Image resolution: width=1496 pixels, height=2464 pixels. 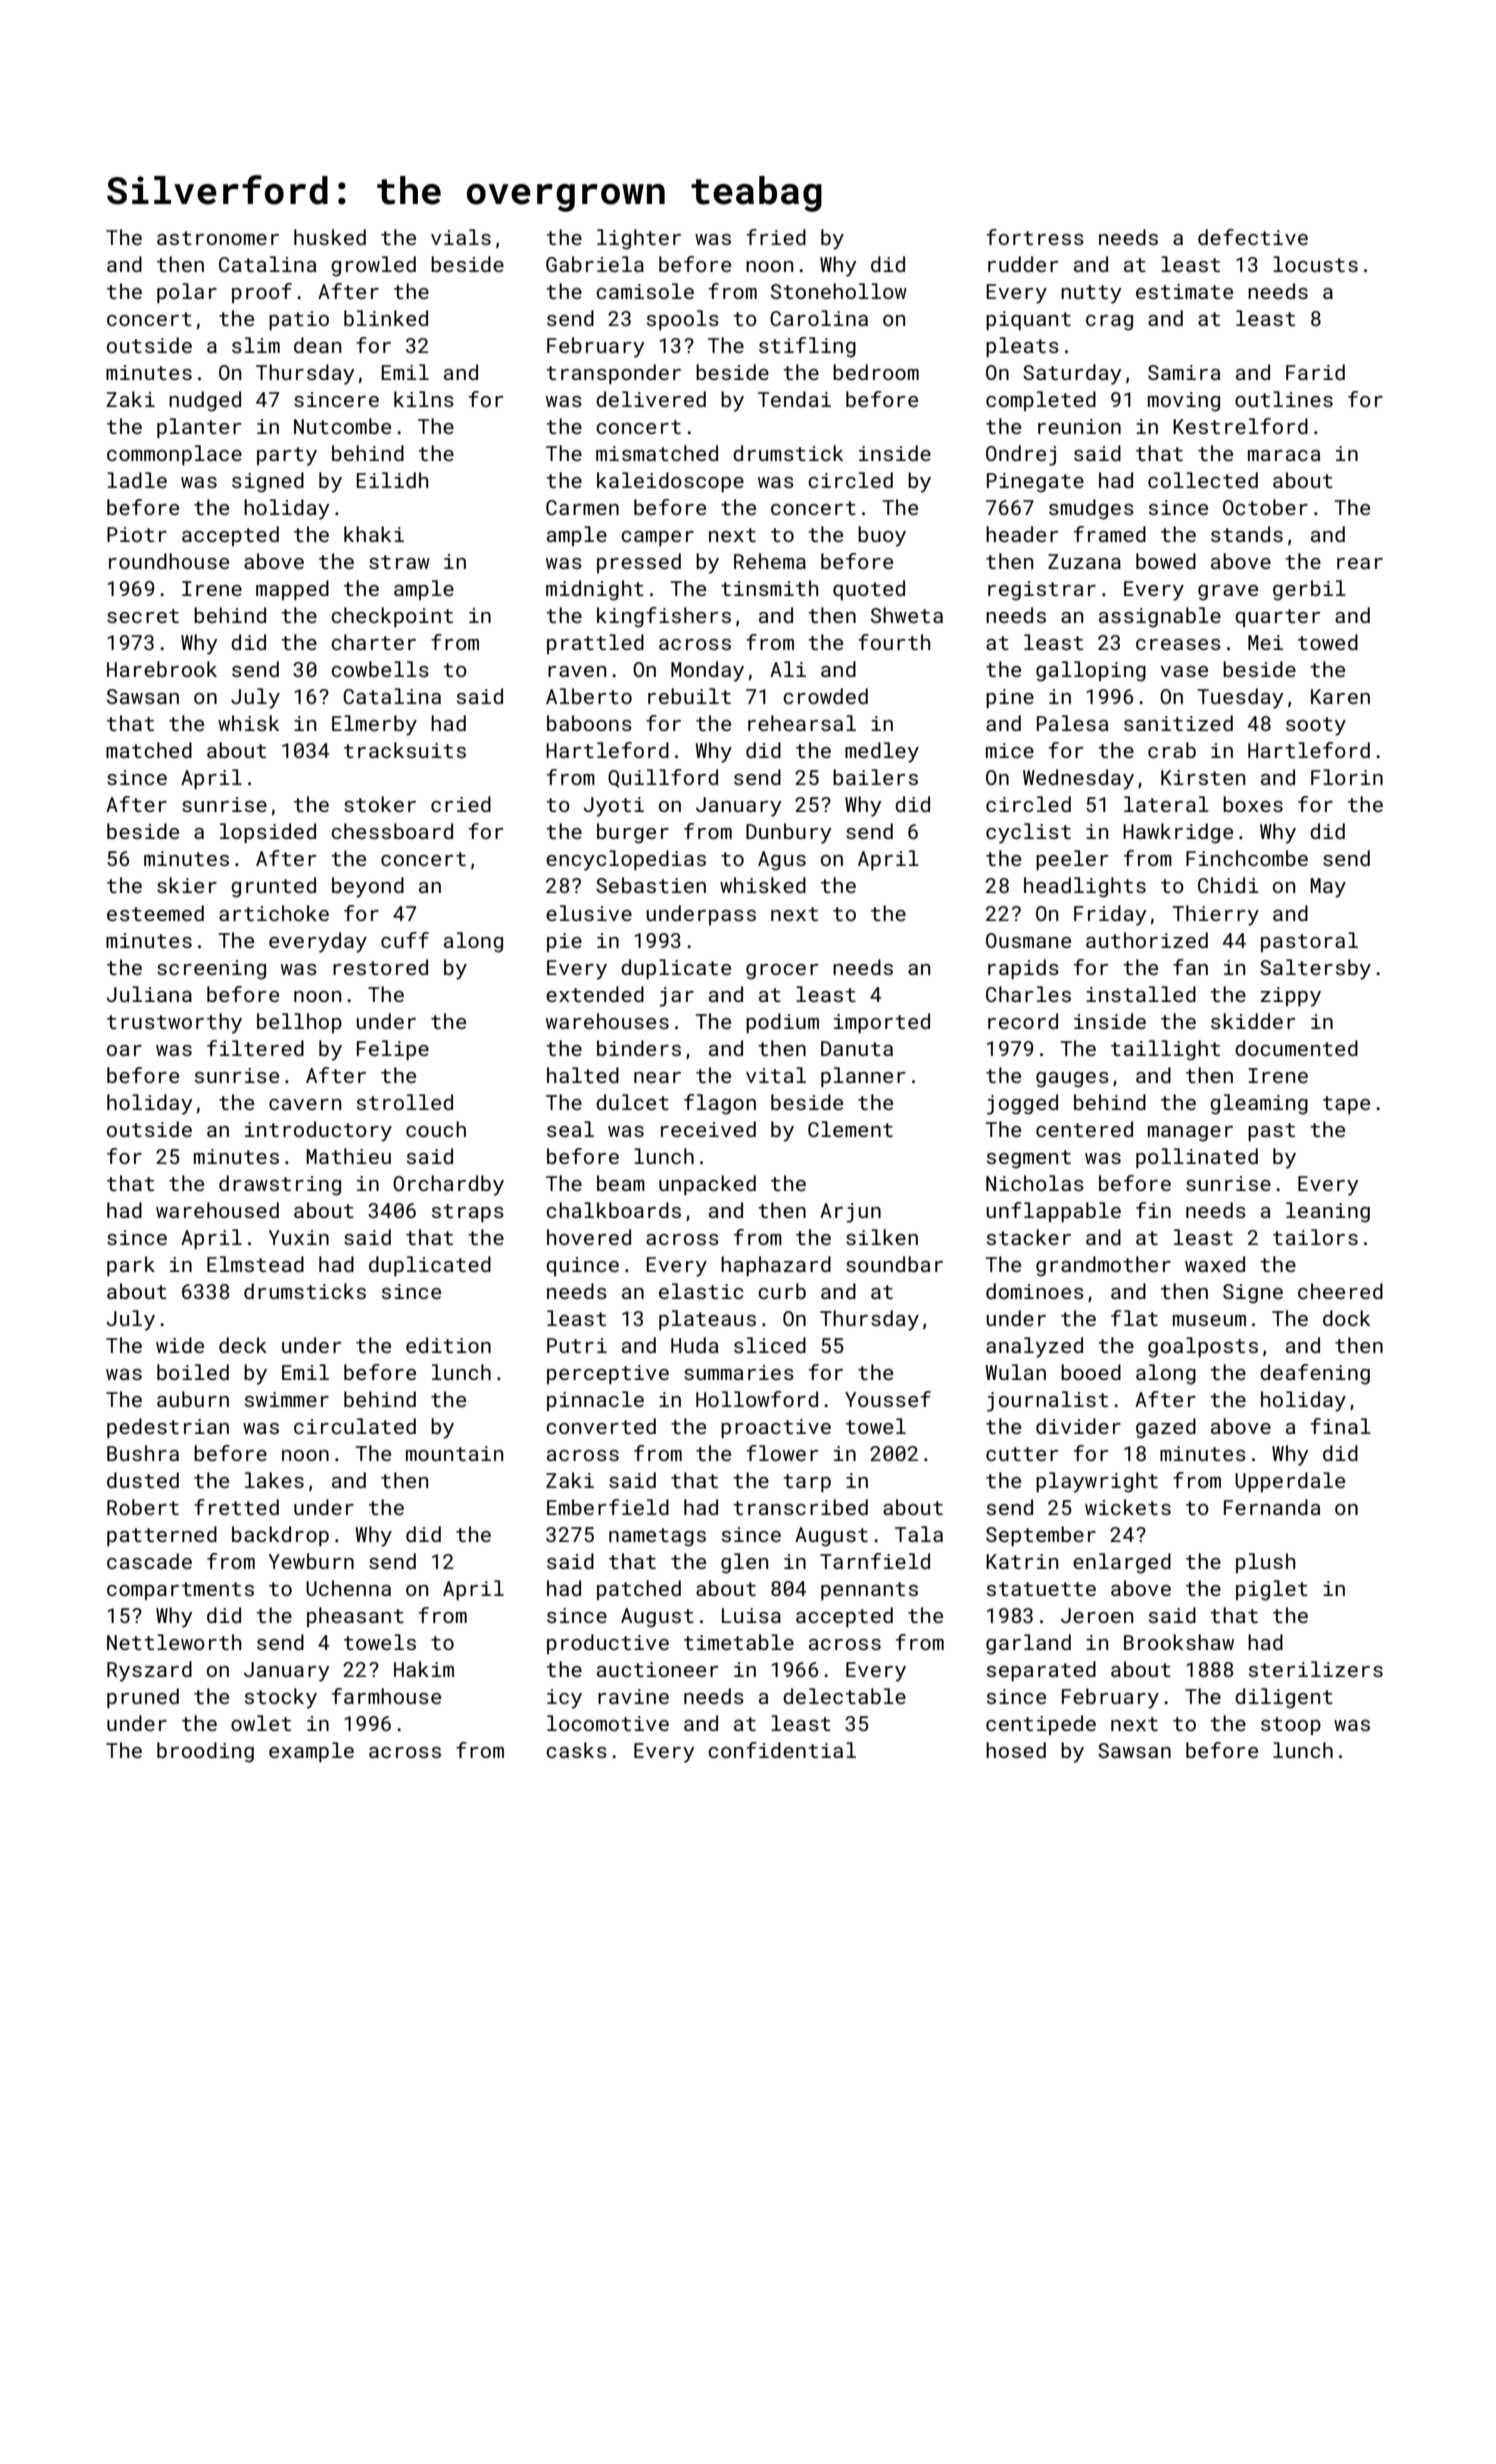 I want to click on Stonehollow, so click(x=839, y=291).
